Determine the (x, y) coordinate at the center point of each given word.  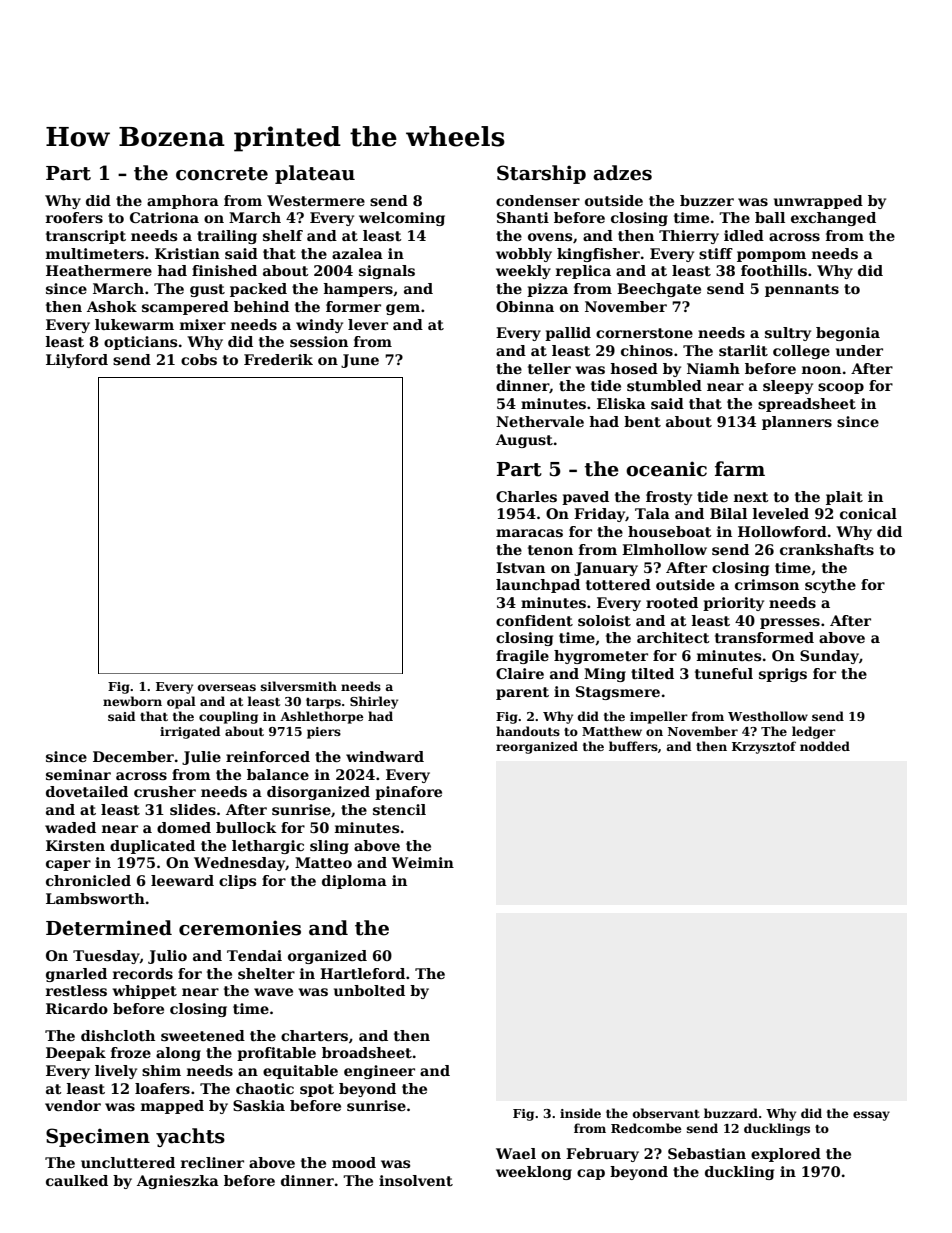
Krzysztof (764, 747)
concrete (222, 174)
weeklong (534, 1173)
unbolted (369, 990)
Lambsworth (95, 898)
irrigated (190, 732)
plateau (315, 174)
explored (786, 1155)
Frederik (278, 359)
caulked (77, 1180)
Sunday (829, 657)
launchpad (538, 586)
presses (790, 623)
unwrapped (818, 202)
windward (385, 756)
